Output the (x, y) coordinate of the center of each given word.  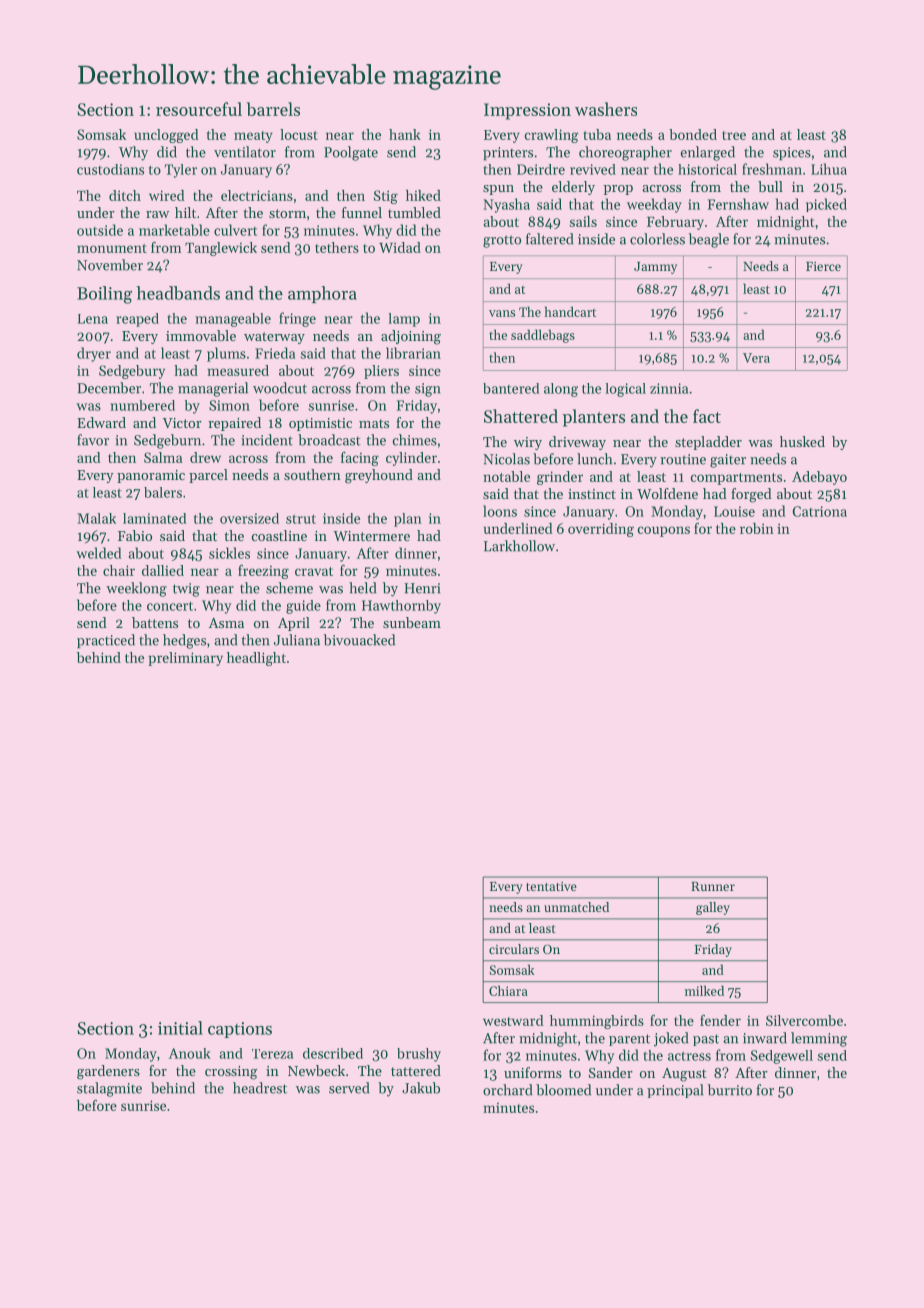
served (349, 1088)
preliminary (185, 659)
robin (757, 528)
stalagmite (109, 1089)
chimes (415, 440)
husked (802, 441)
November (110, 265)
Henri (422, 588)
